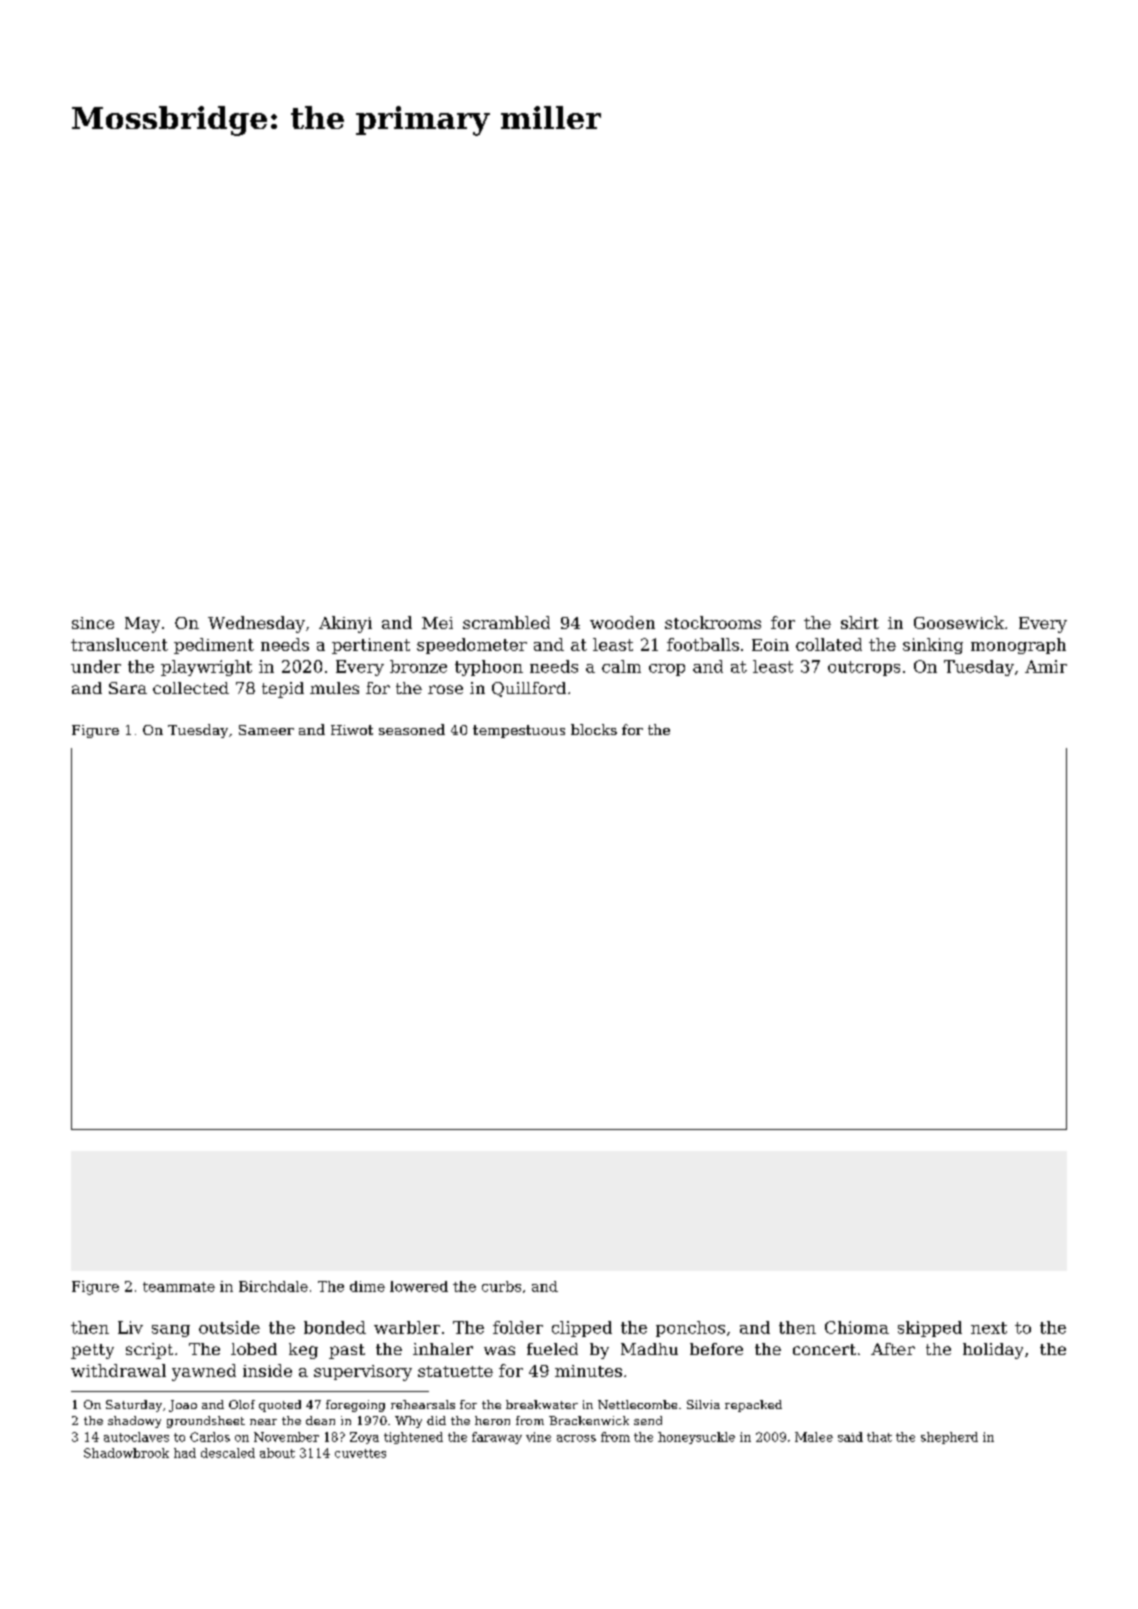 This document has height=1609, width=1138. What do you see at coordinates (621, 666) in the document?
I see `calm` at bounding box center [621, 666].
